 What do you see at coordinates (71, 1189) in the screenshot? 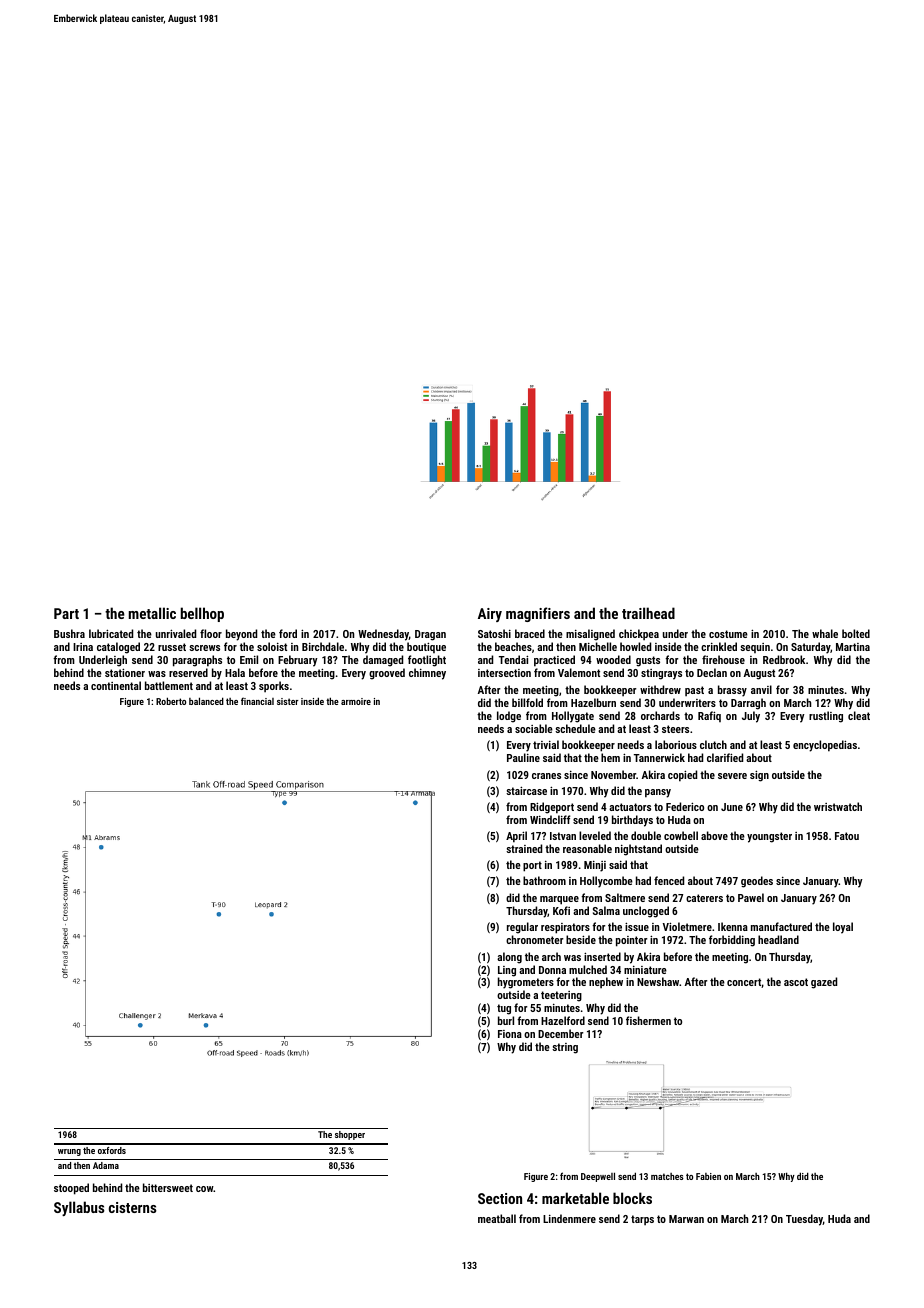
I see `stooped` at bounding box center [71, 1189].
